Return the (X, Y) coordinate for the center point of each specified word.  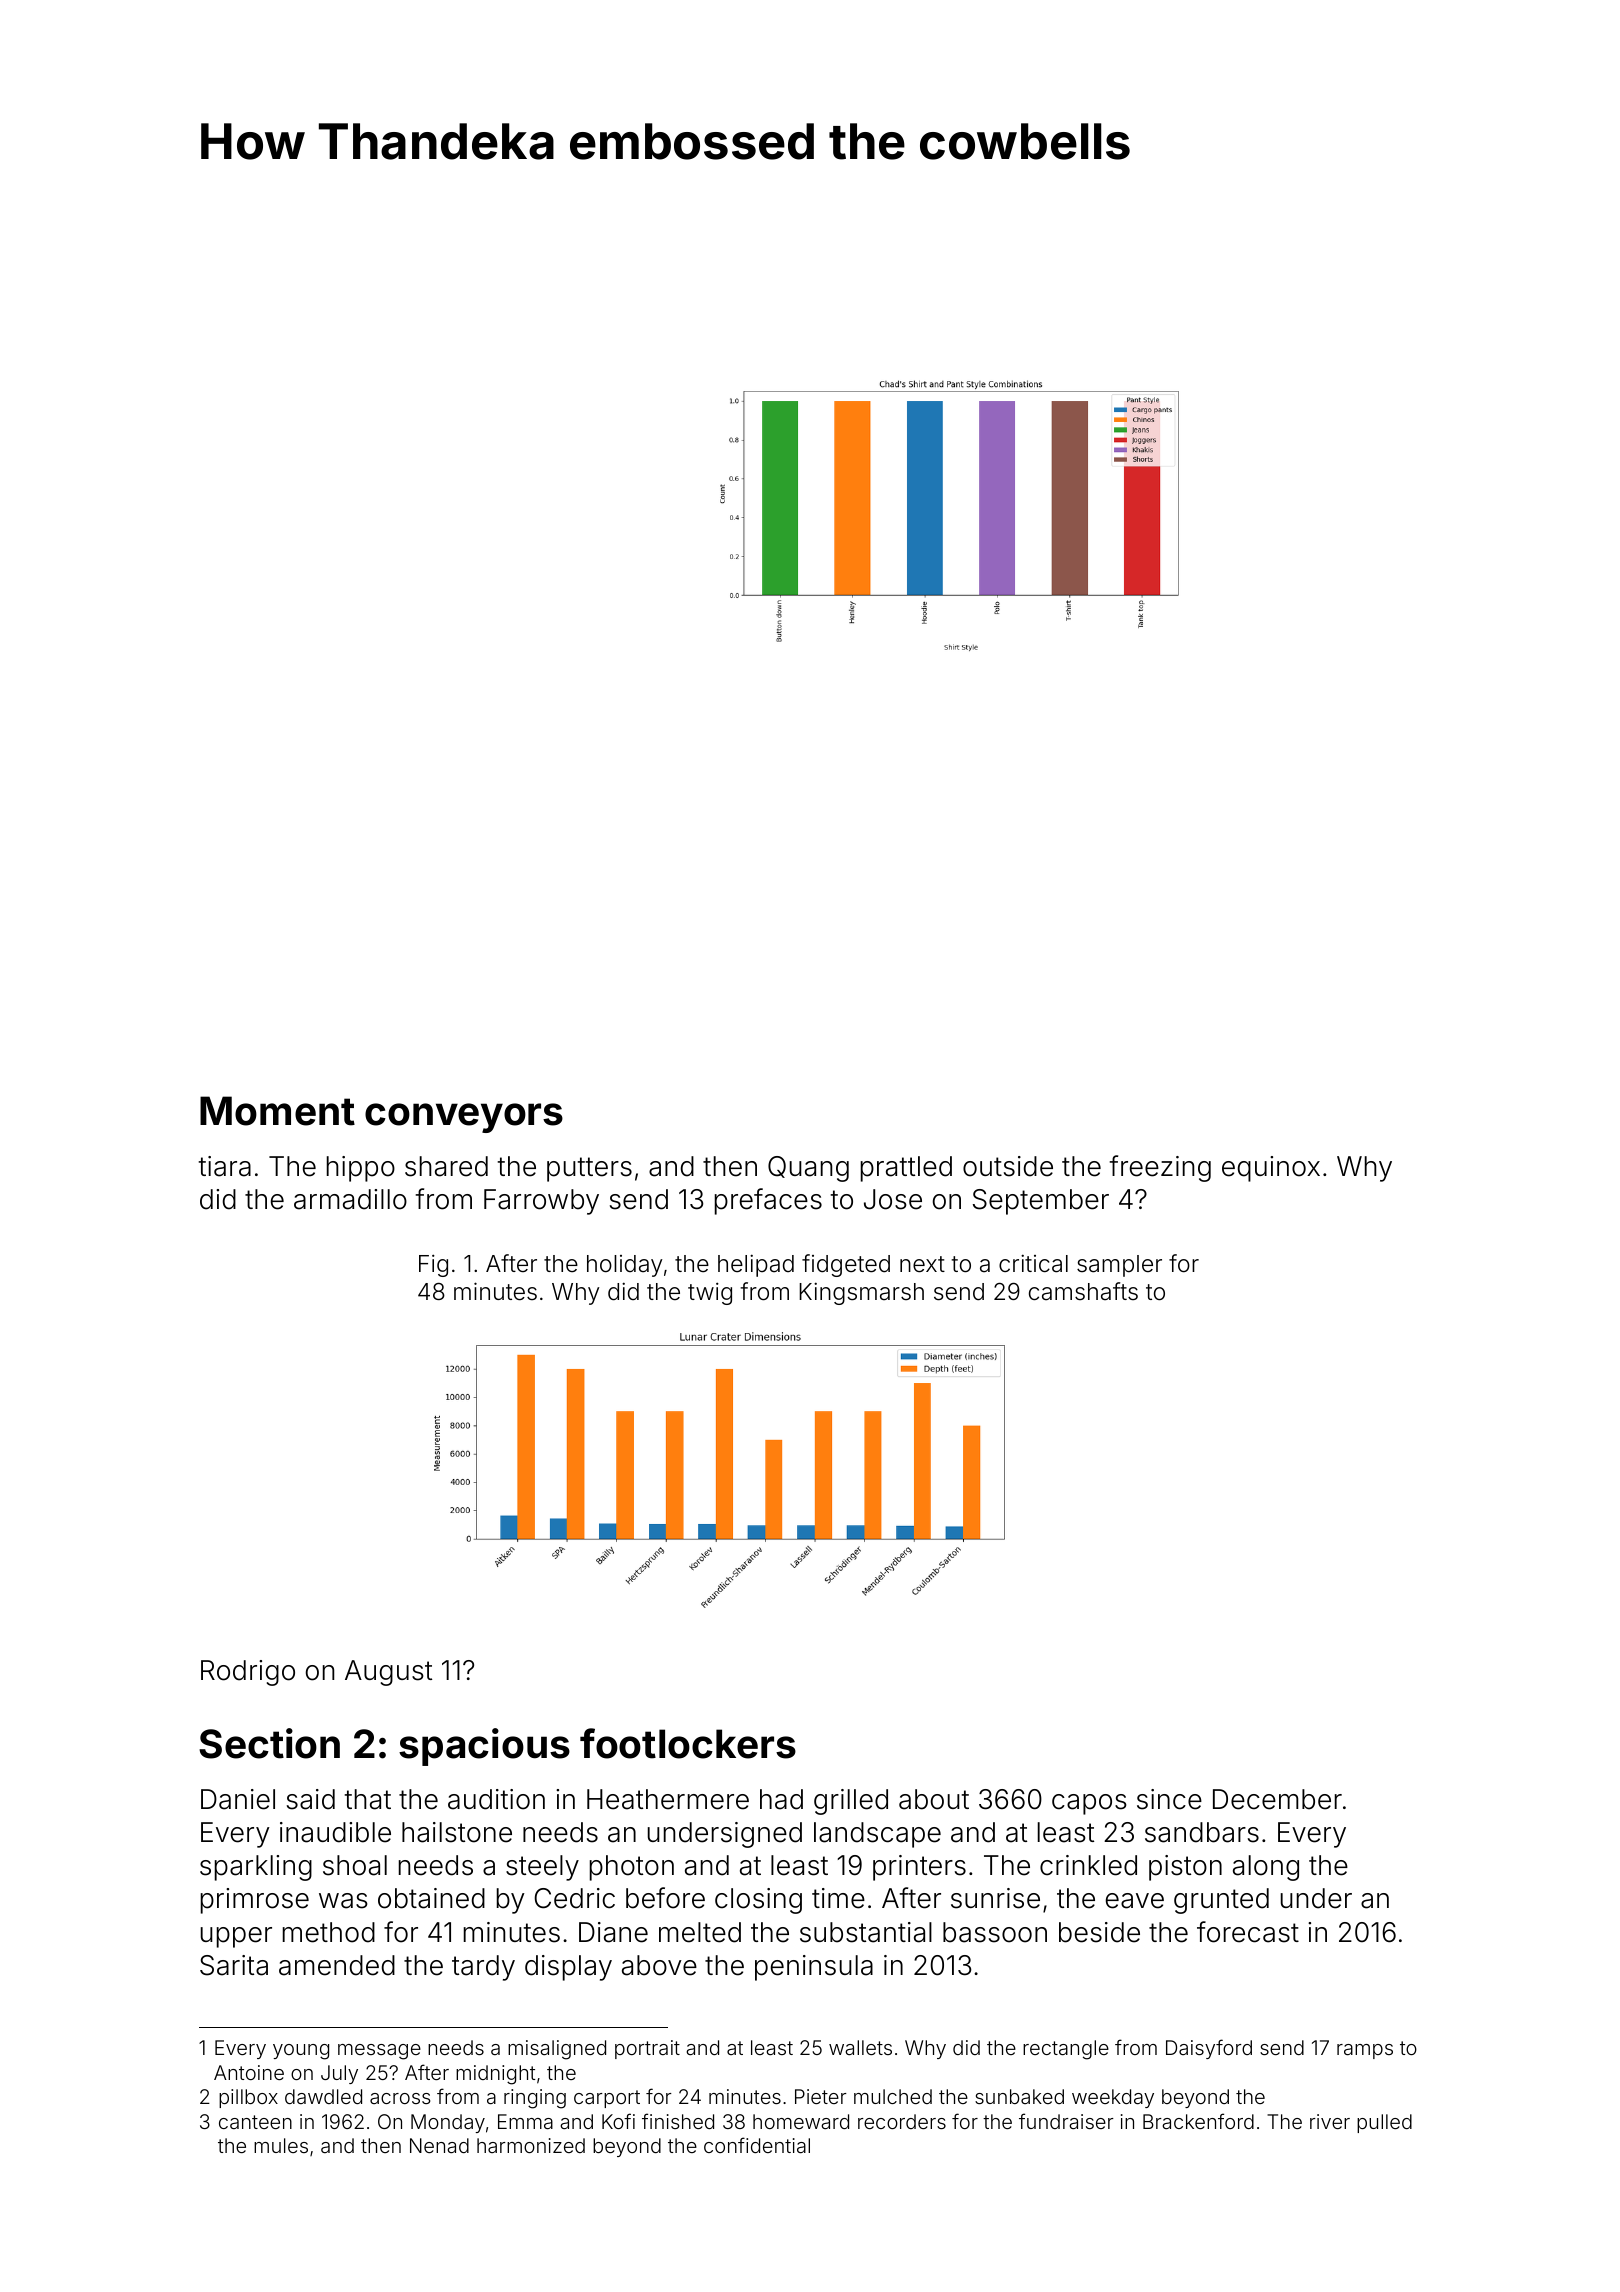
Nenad (439, 2145)
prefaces (768, 1201)
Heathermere (668, 1799)
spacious (484, 1747)
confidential (757, 2145)
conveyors (464, 1118)
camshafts (1083, 1291)
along (1266, 1868)
